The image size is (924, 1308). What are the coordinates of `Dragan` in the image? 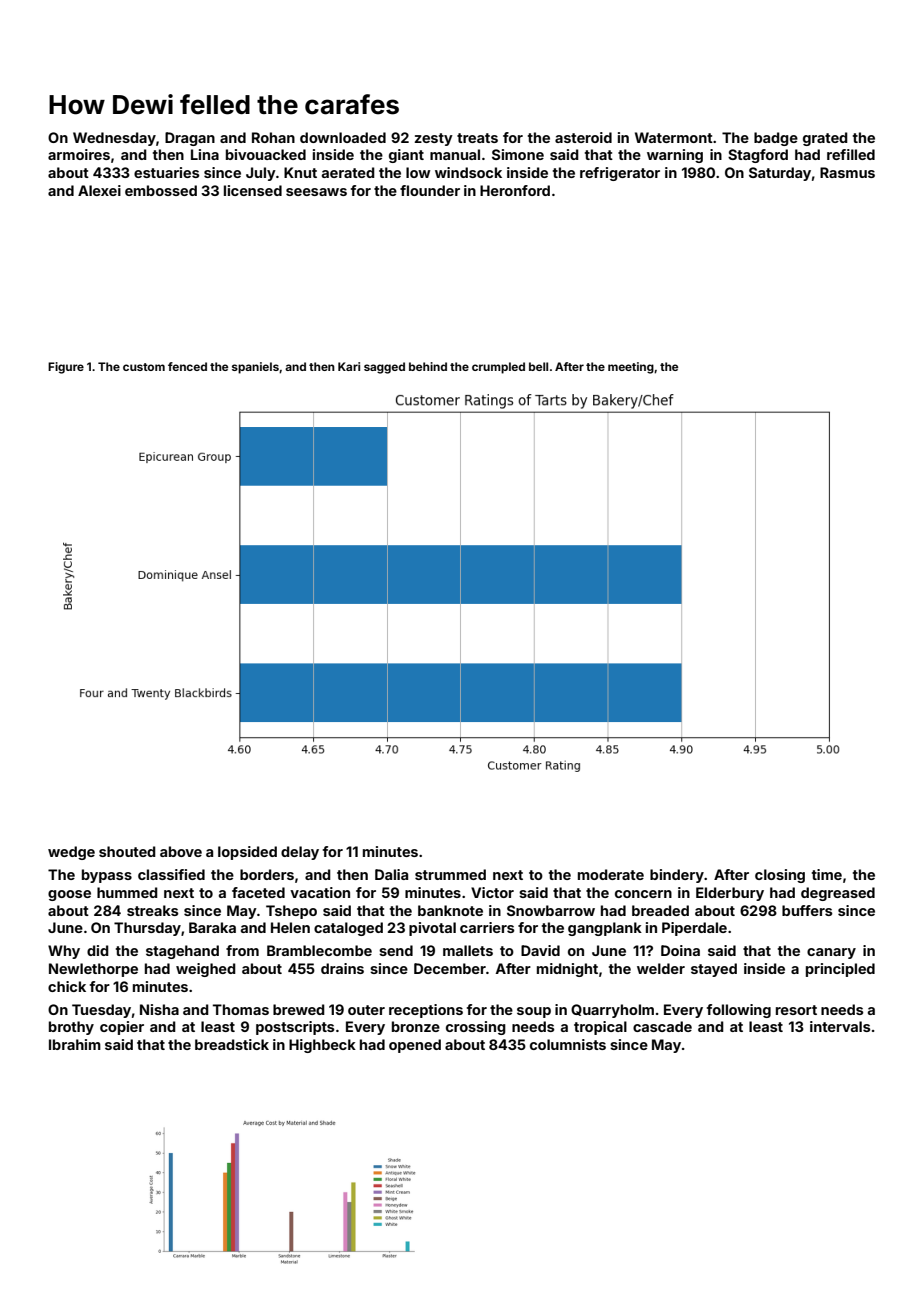 It's located at (190, 139).
